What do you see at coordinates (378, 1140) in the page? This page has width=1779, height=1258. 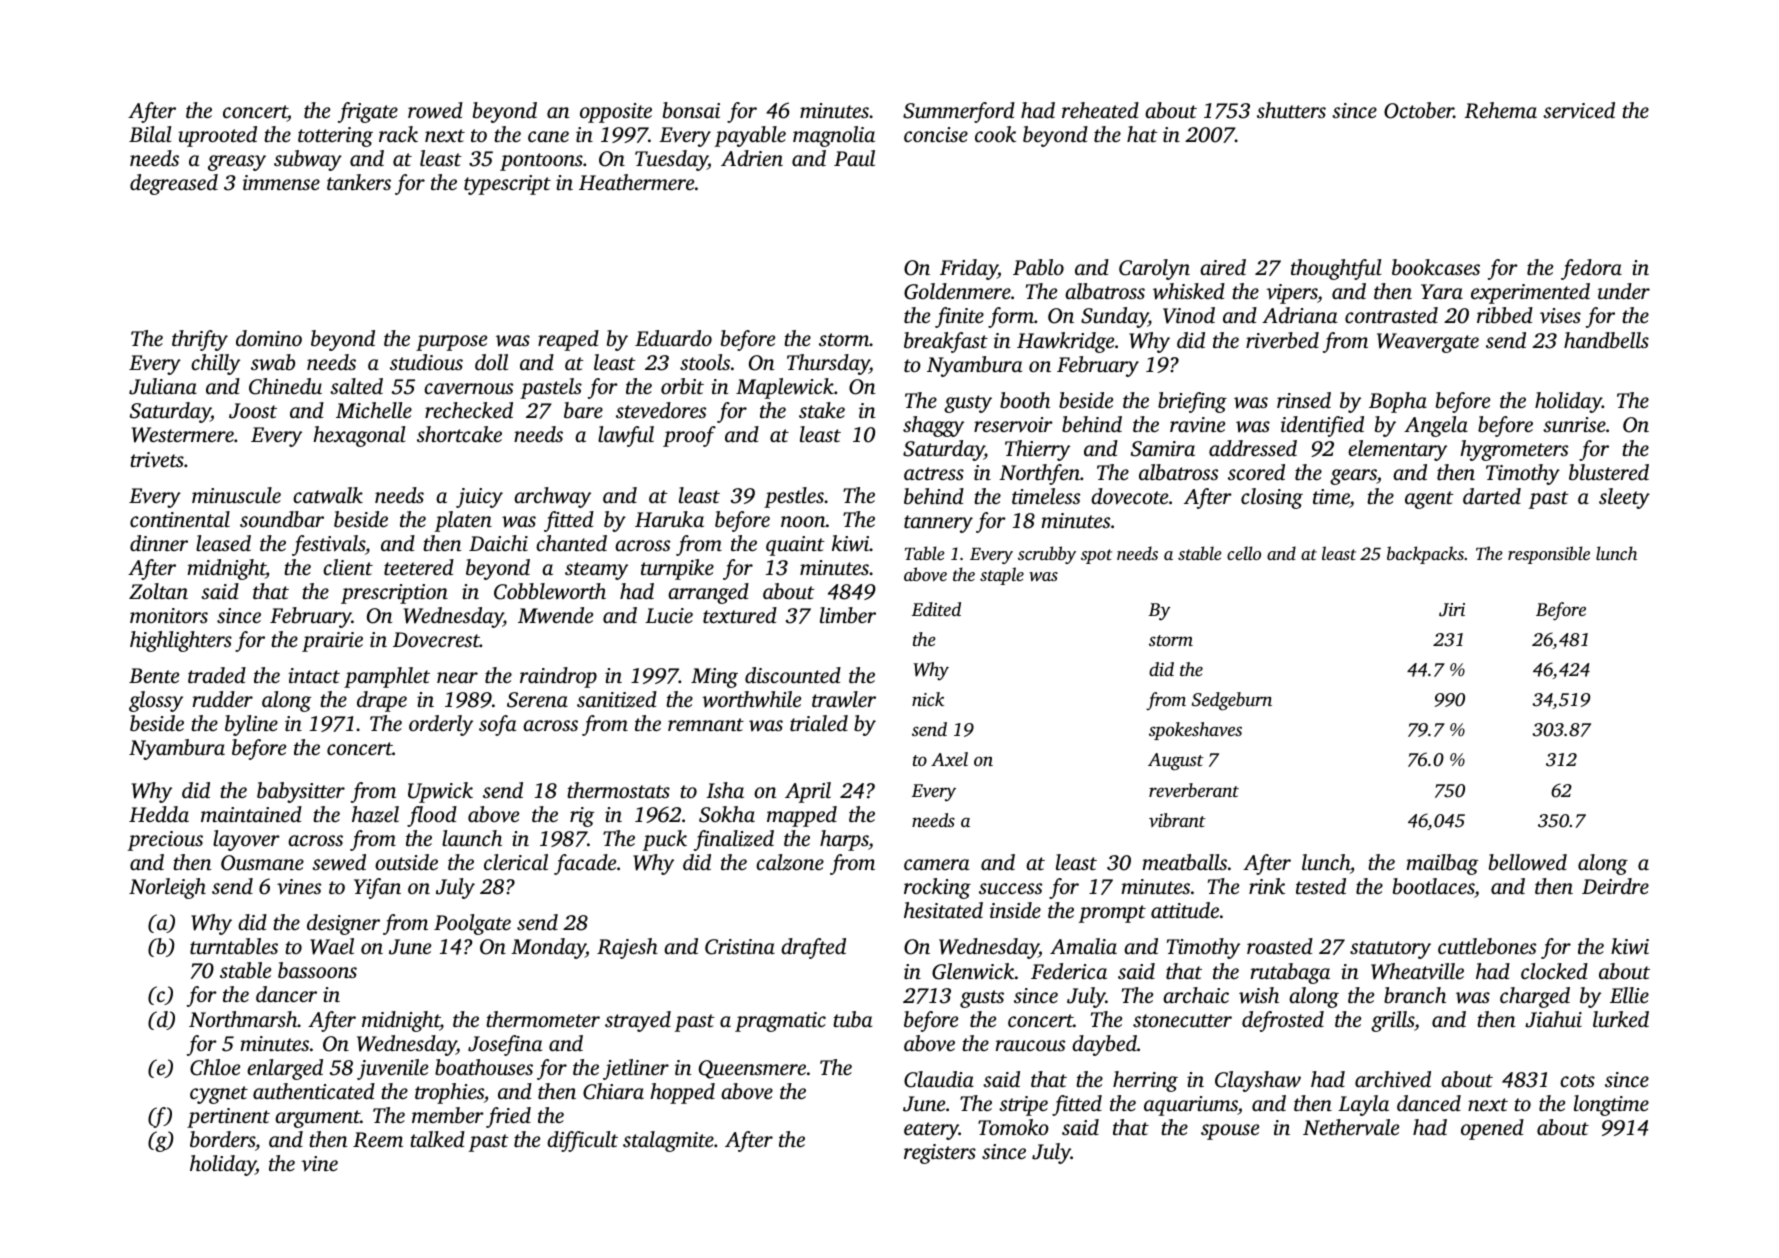 I see `Reem` at bounding box center [378, 1140].
